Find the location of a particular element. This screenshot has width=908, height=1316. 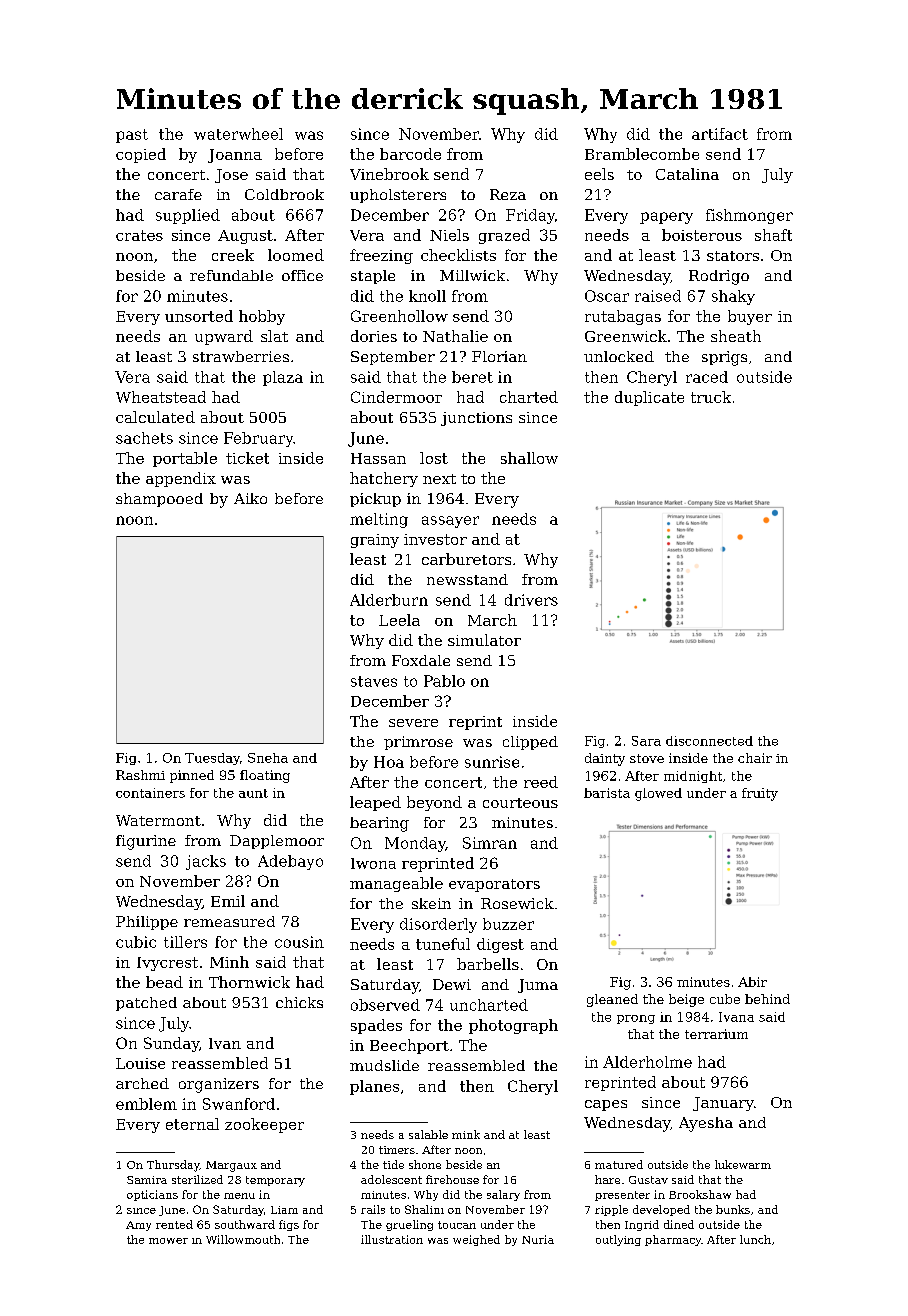

Oscar is located at coordinates (607, 296).
